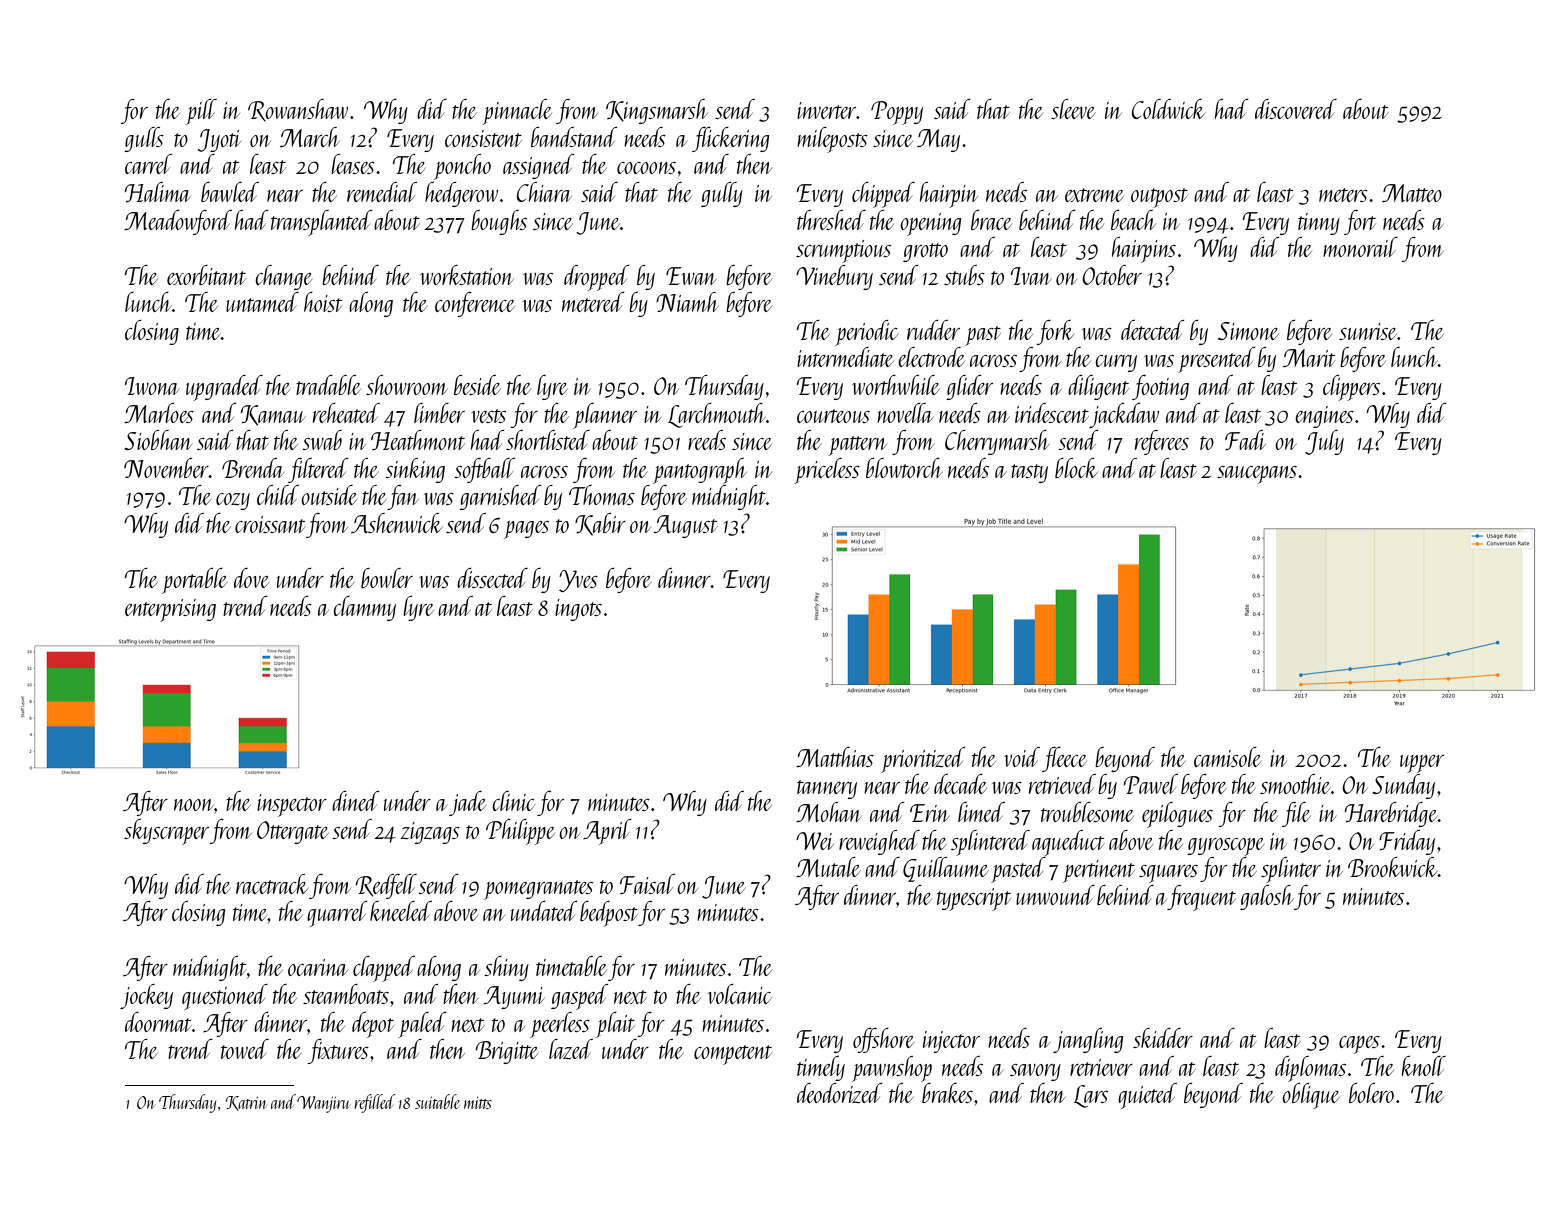  I want to click on chipped, so click(883, 195).
